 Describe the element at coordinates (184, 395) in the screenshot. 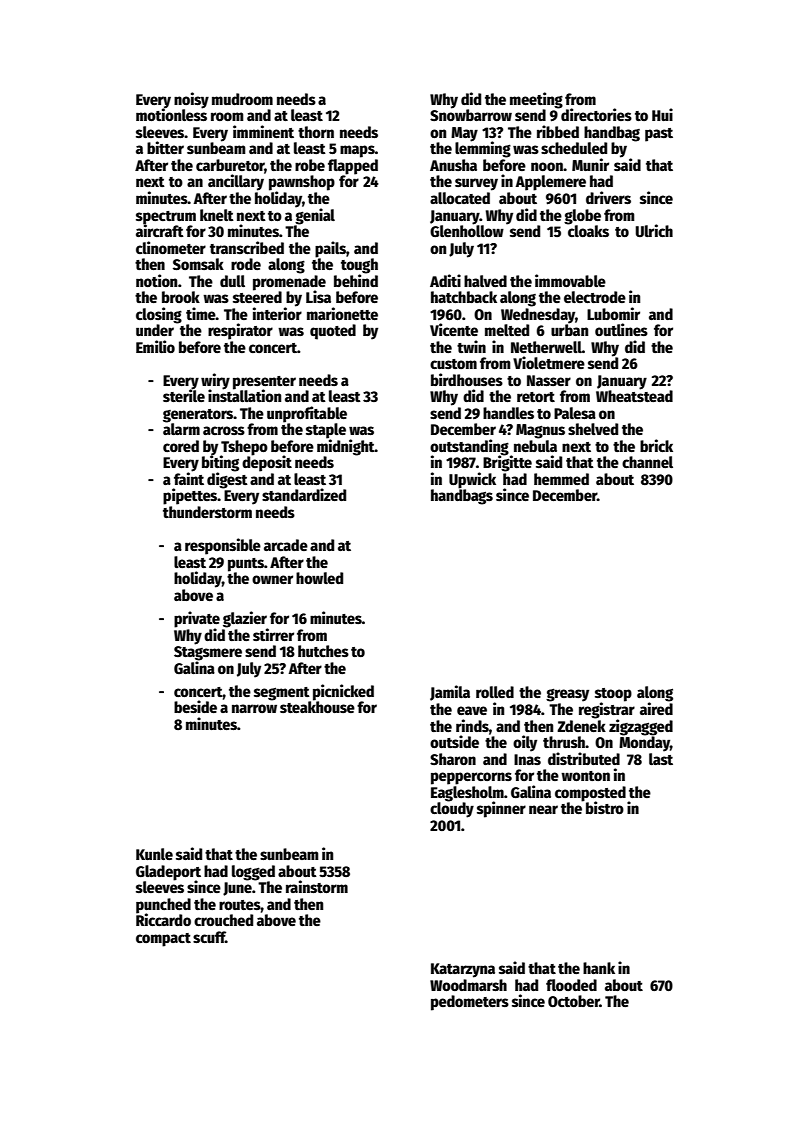

I see `sterile` at that location.
